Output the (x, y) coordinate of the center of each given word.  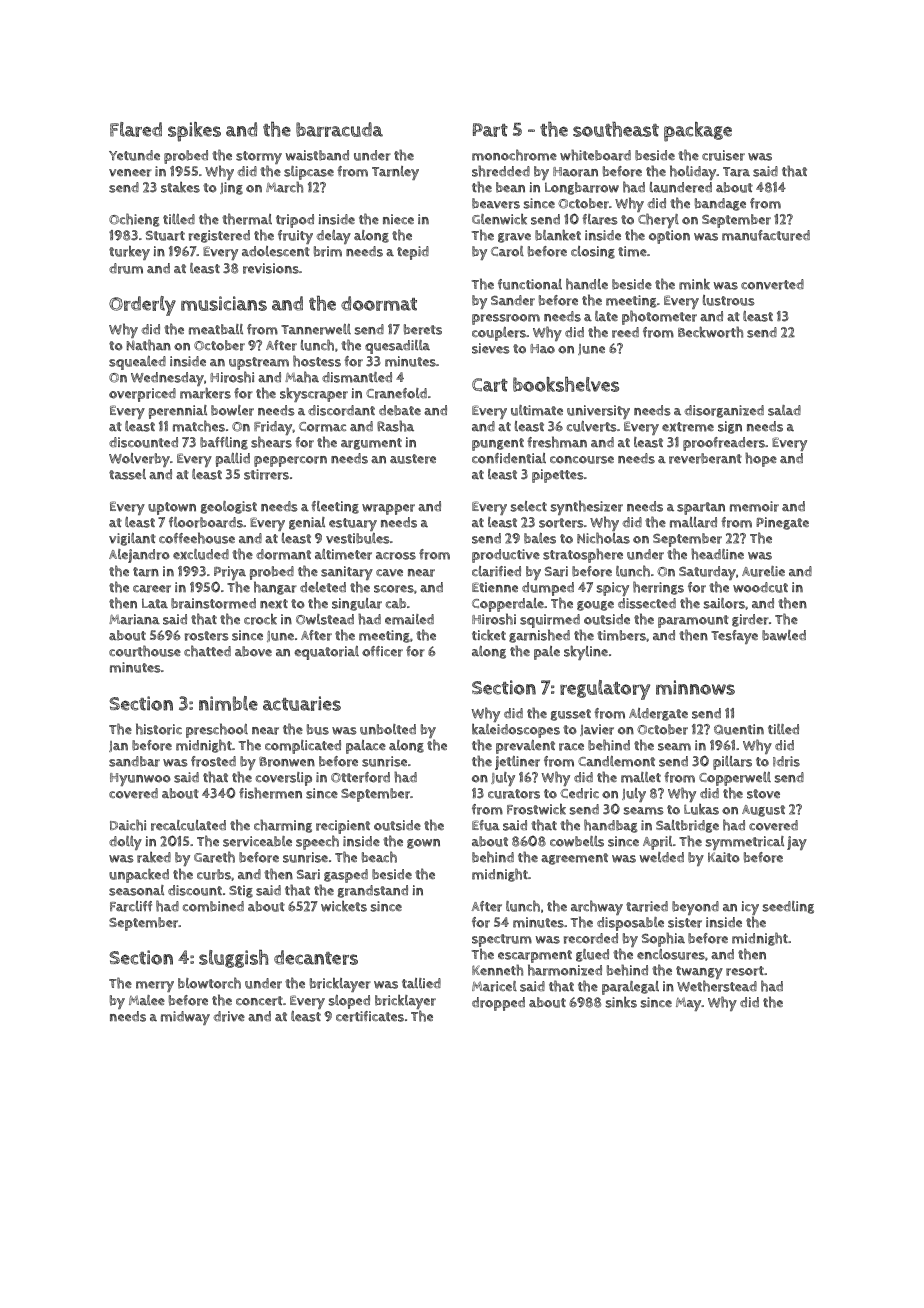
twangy (699, 973)
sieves (491, 348)
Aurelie (763, 571)
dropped (498, 1004)
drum (126, 268)
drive (229, 1016)
